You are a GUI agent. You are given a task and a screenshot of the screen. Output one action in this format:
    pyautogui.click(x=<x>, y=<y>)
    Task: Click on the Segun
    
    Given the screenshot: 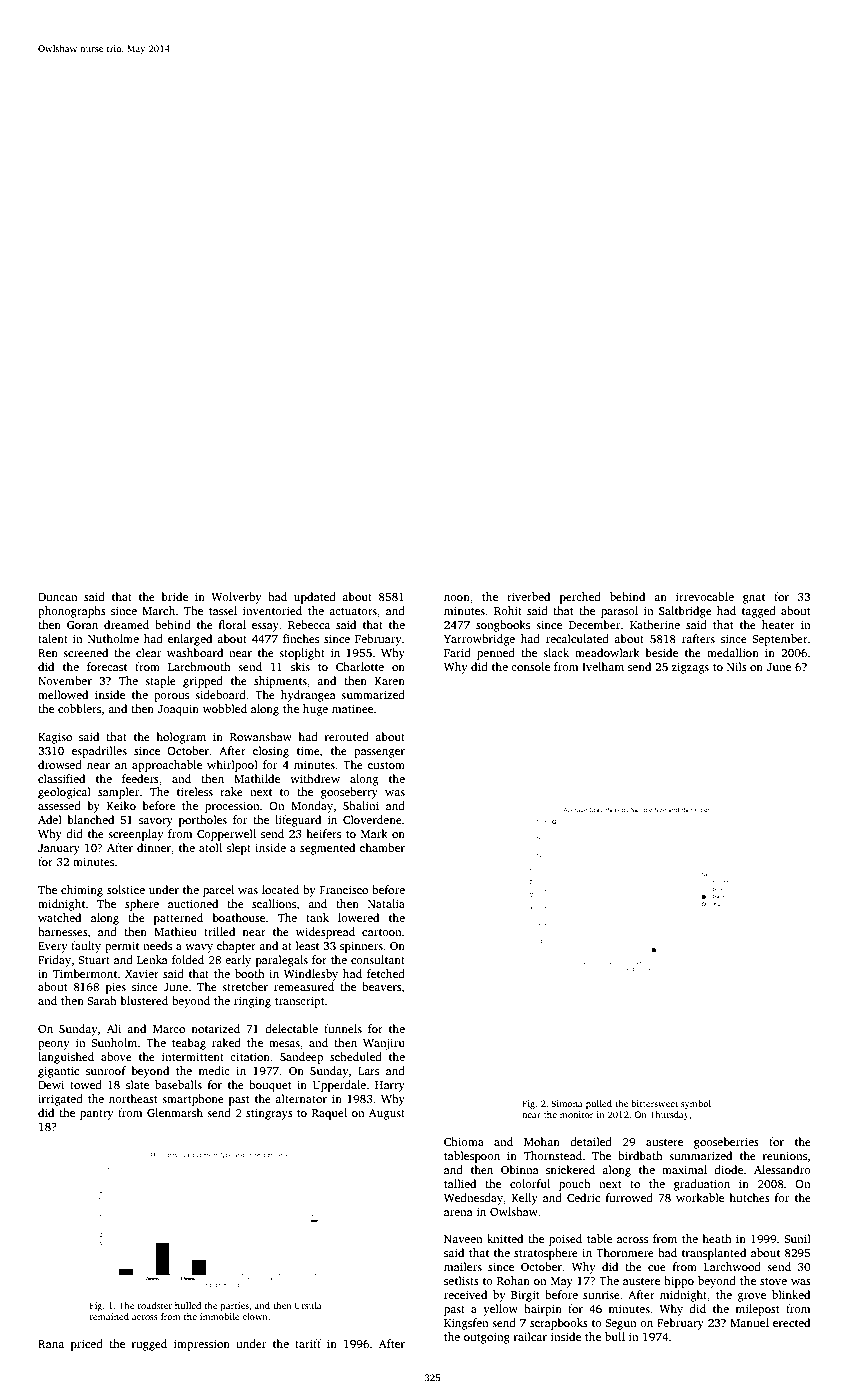 What is the action you would take?
    pyautogui.click(x=621, y=1324)
